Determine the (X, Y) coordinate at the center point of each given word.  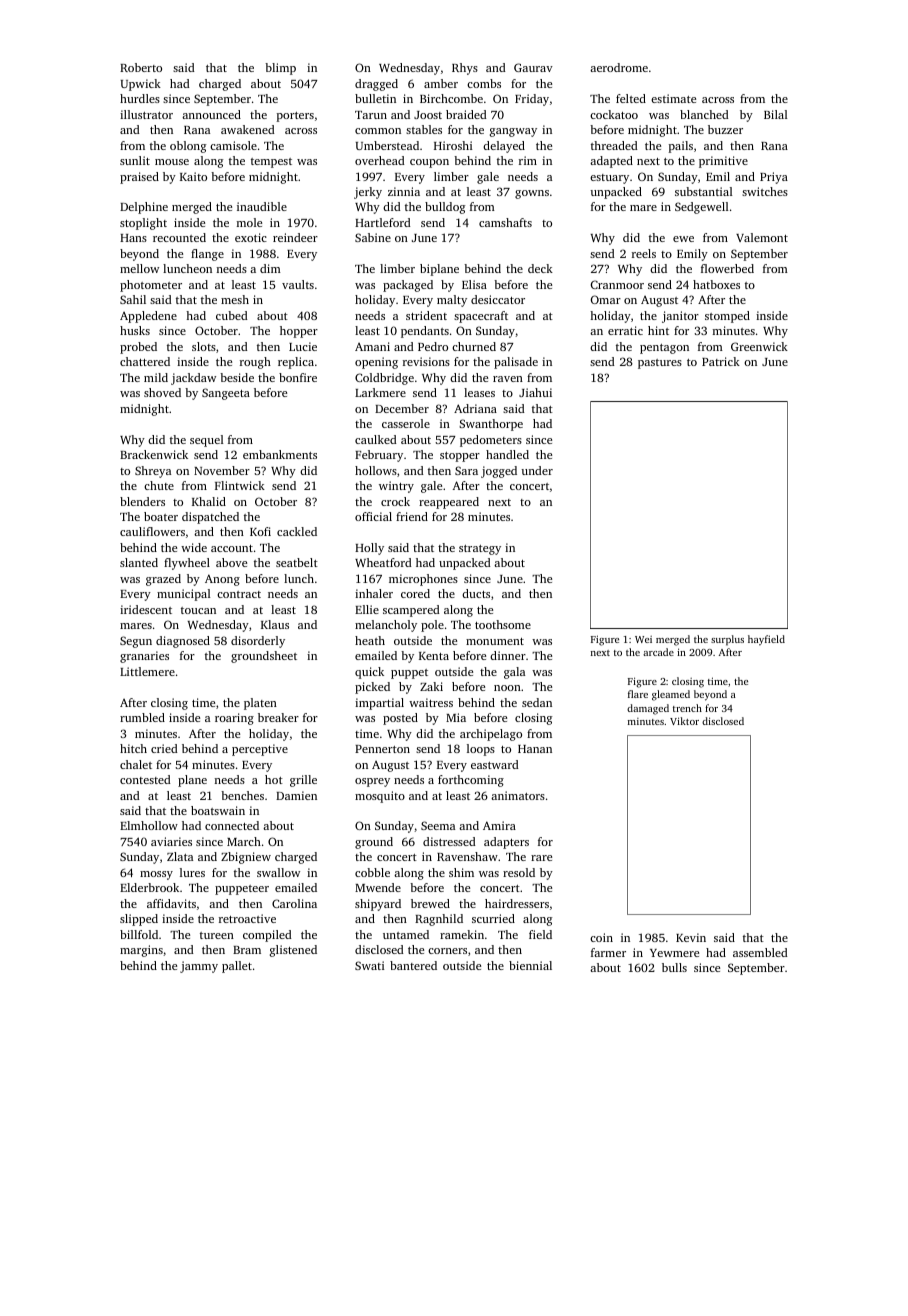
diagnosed (183, 642)
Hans (133, 238)
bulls (674, 967)
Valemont (762, 237)
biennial (530, 965)
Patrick (721, 361)
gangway (513, 132)
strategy (480, 550)
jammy (199, 967)
